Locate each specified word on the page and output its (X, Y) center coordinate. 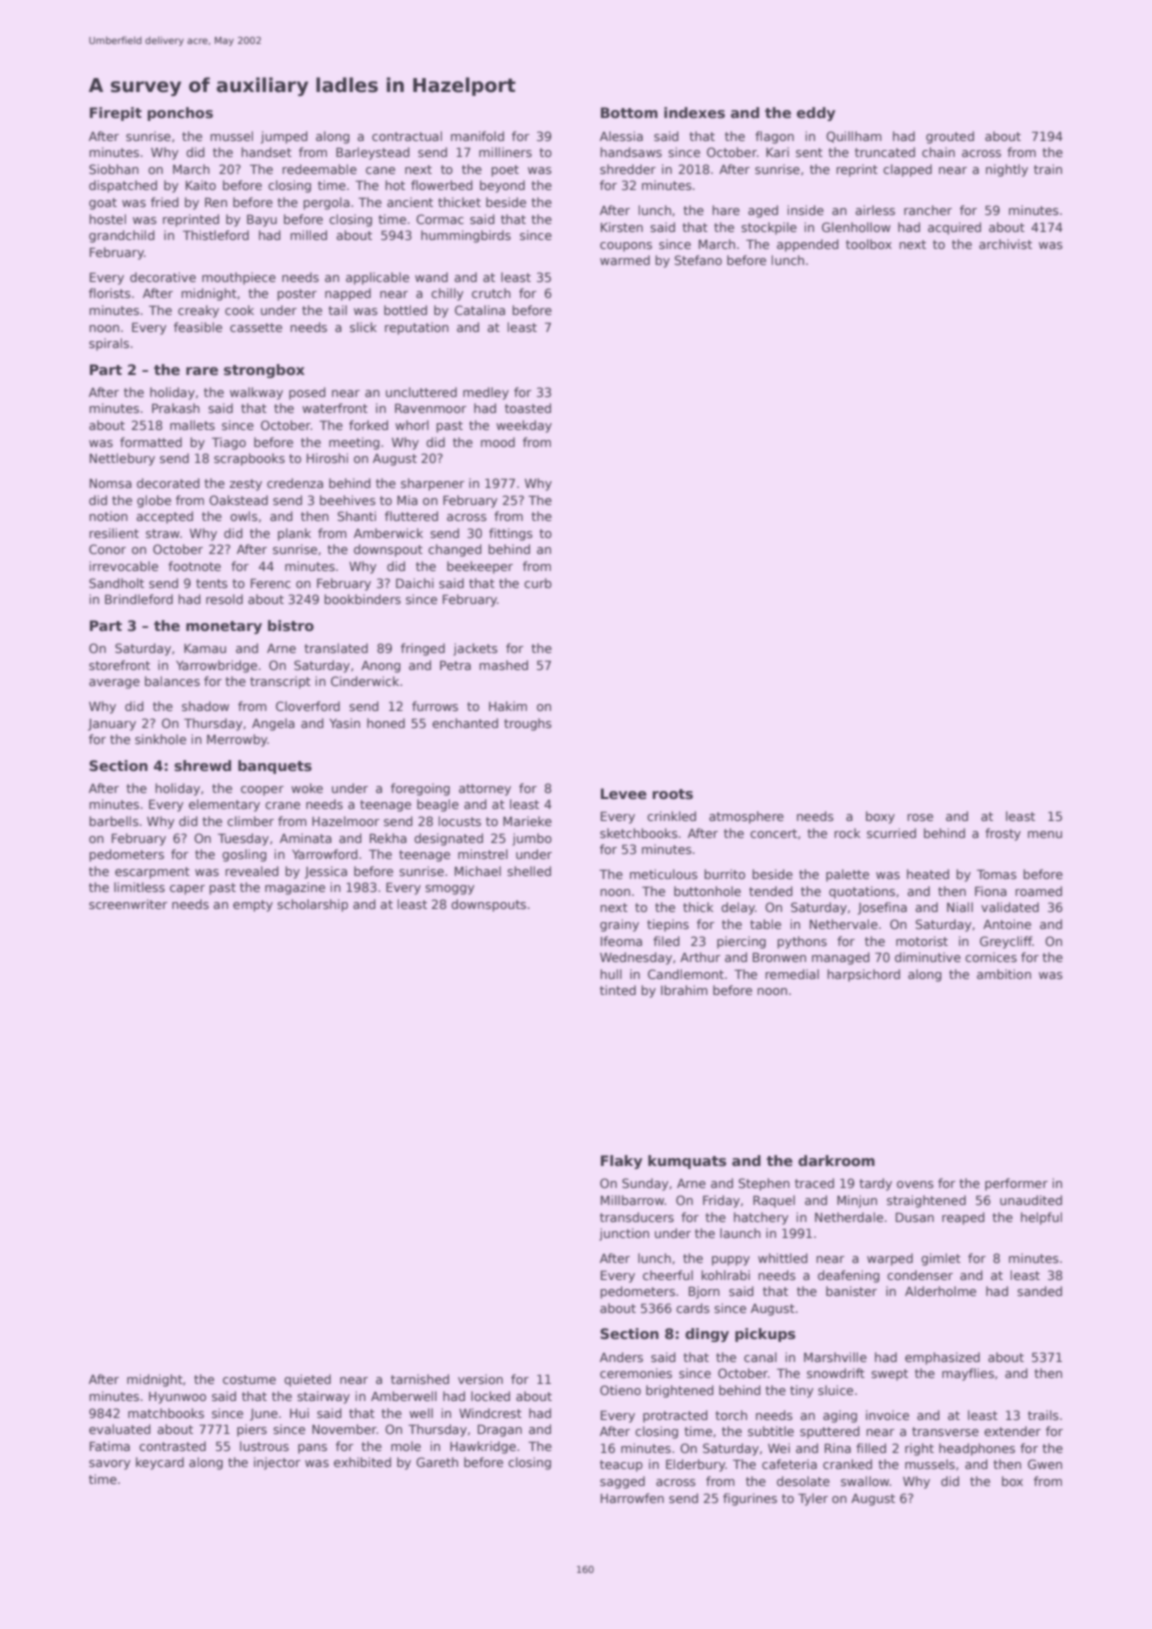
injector (277, 1463)
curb (538, 583)
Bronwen (779, 957)
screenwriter (128, 904)
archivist (1005, 244)
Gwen (1045, 1464)
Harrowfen (632, 1498)
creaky (198, 311)
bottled (405, 310)
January (112, 725)
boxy (880, 817)
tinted (618, 990)
